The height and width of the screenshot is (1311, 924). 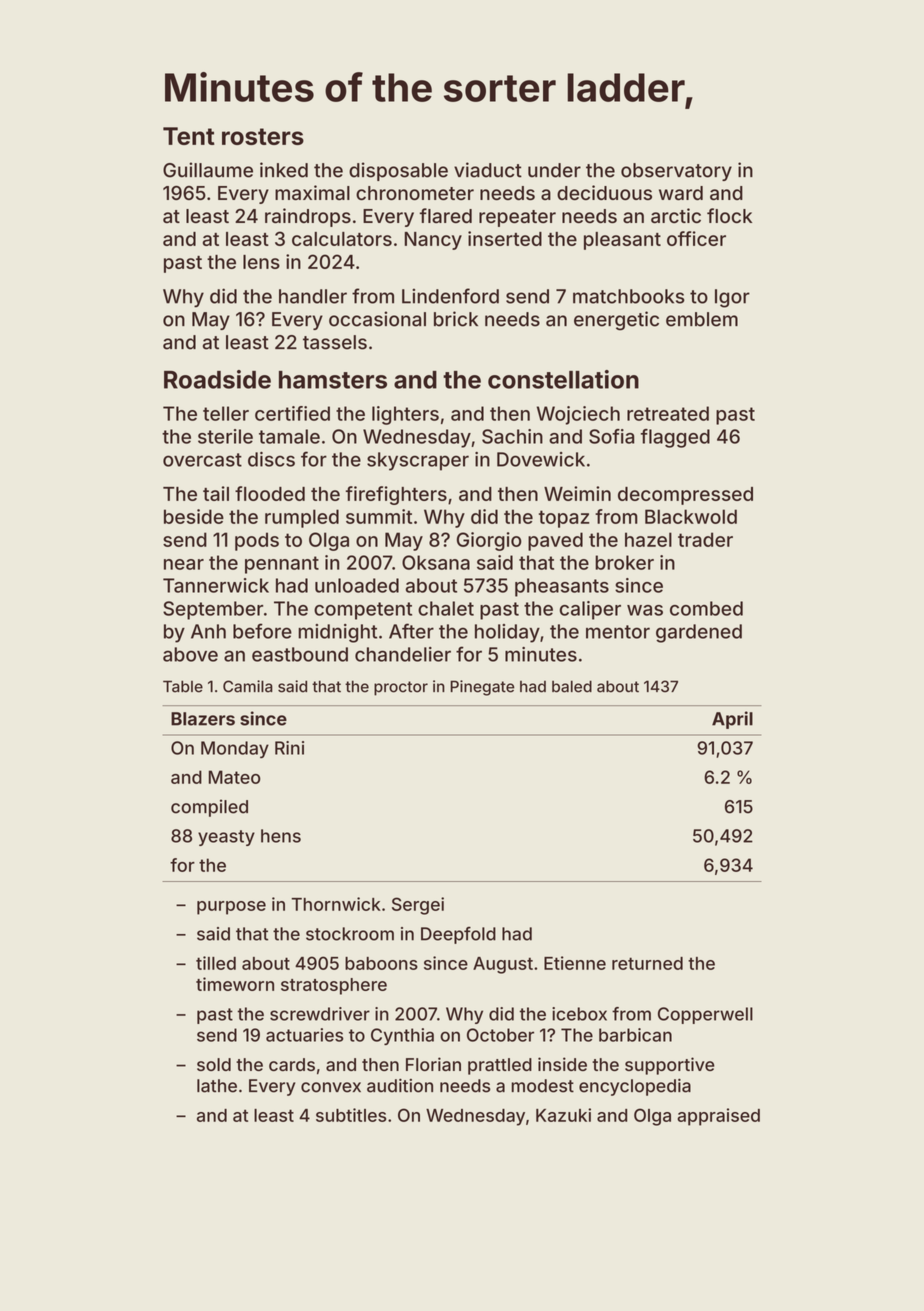 What do you see at coordinates (616, 321) in the screenshot?
I see `energetic` at bounding box center [616, 321].
